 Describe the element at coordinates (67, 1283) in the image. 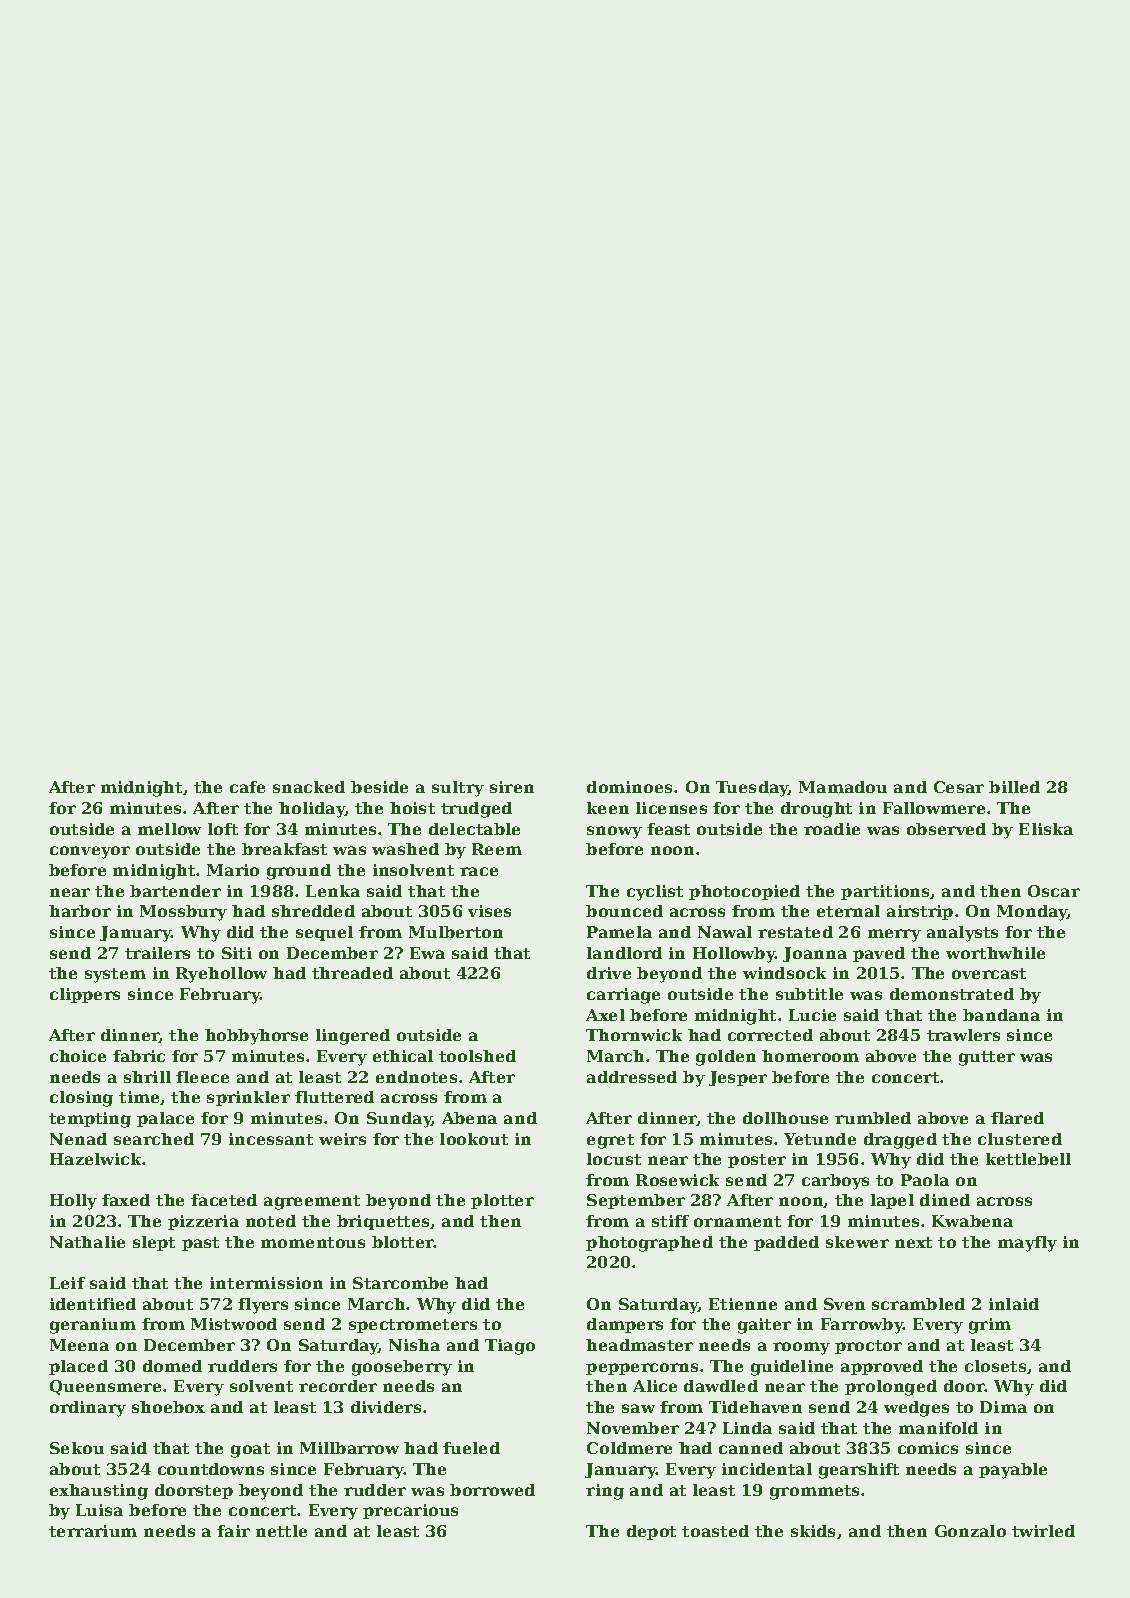

I see `Leif` at that location.
